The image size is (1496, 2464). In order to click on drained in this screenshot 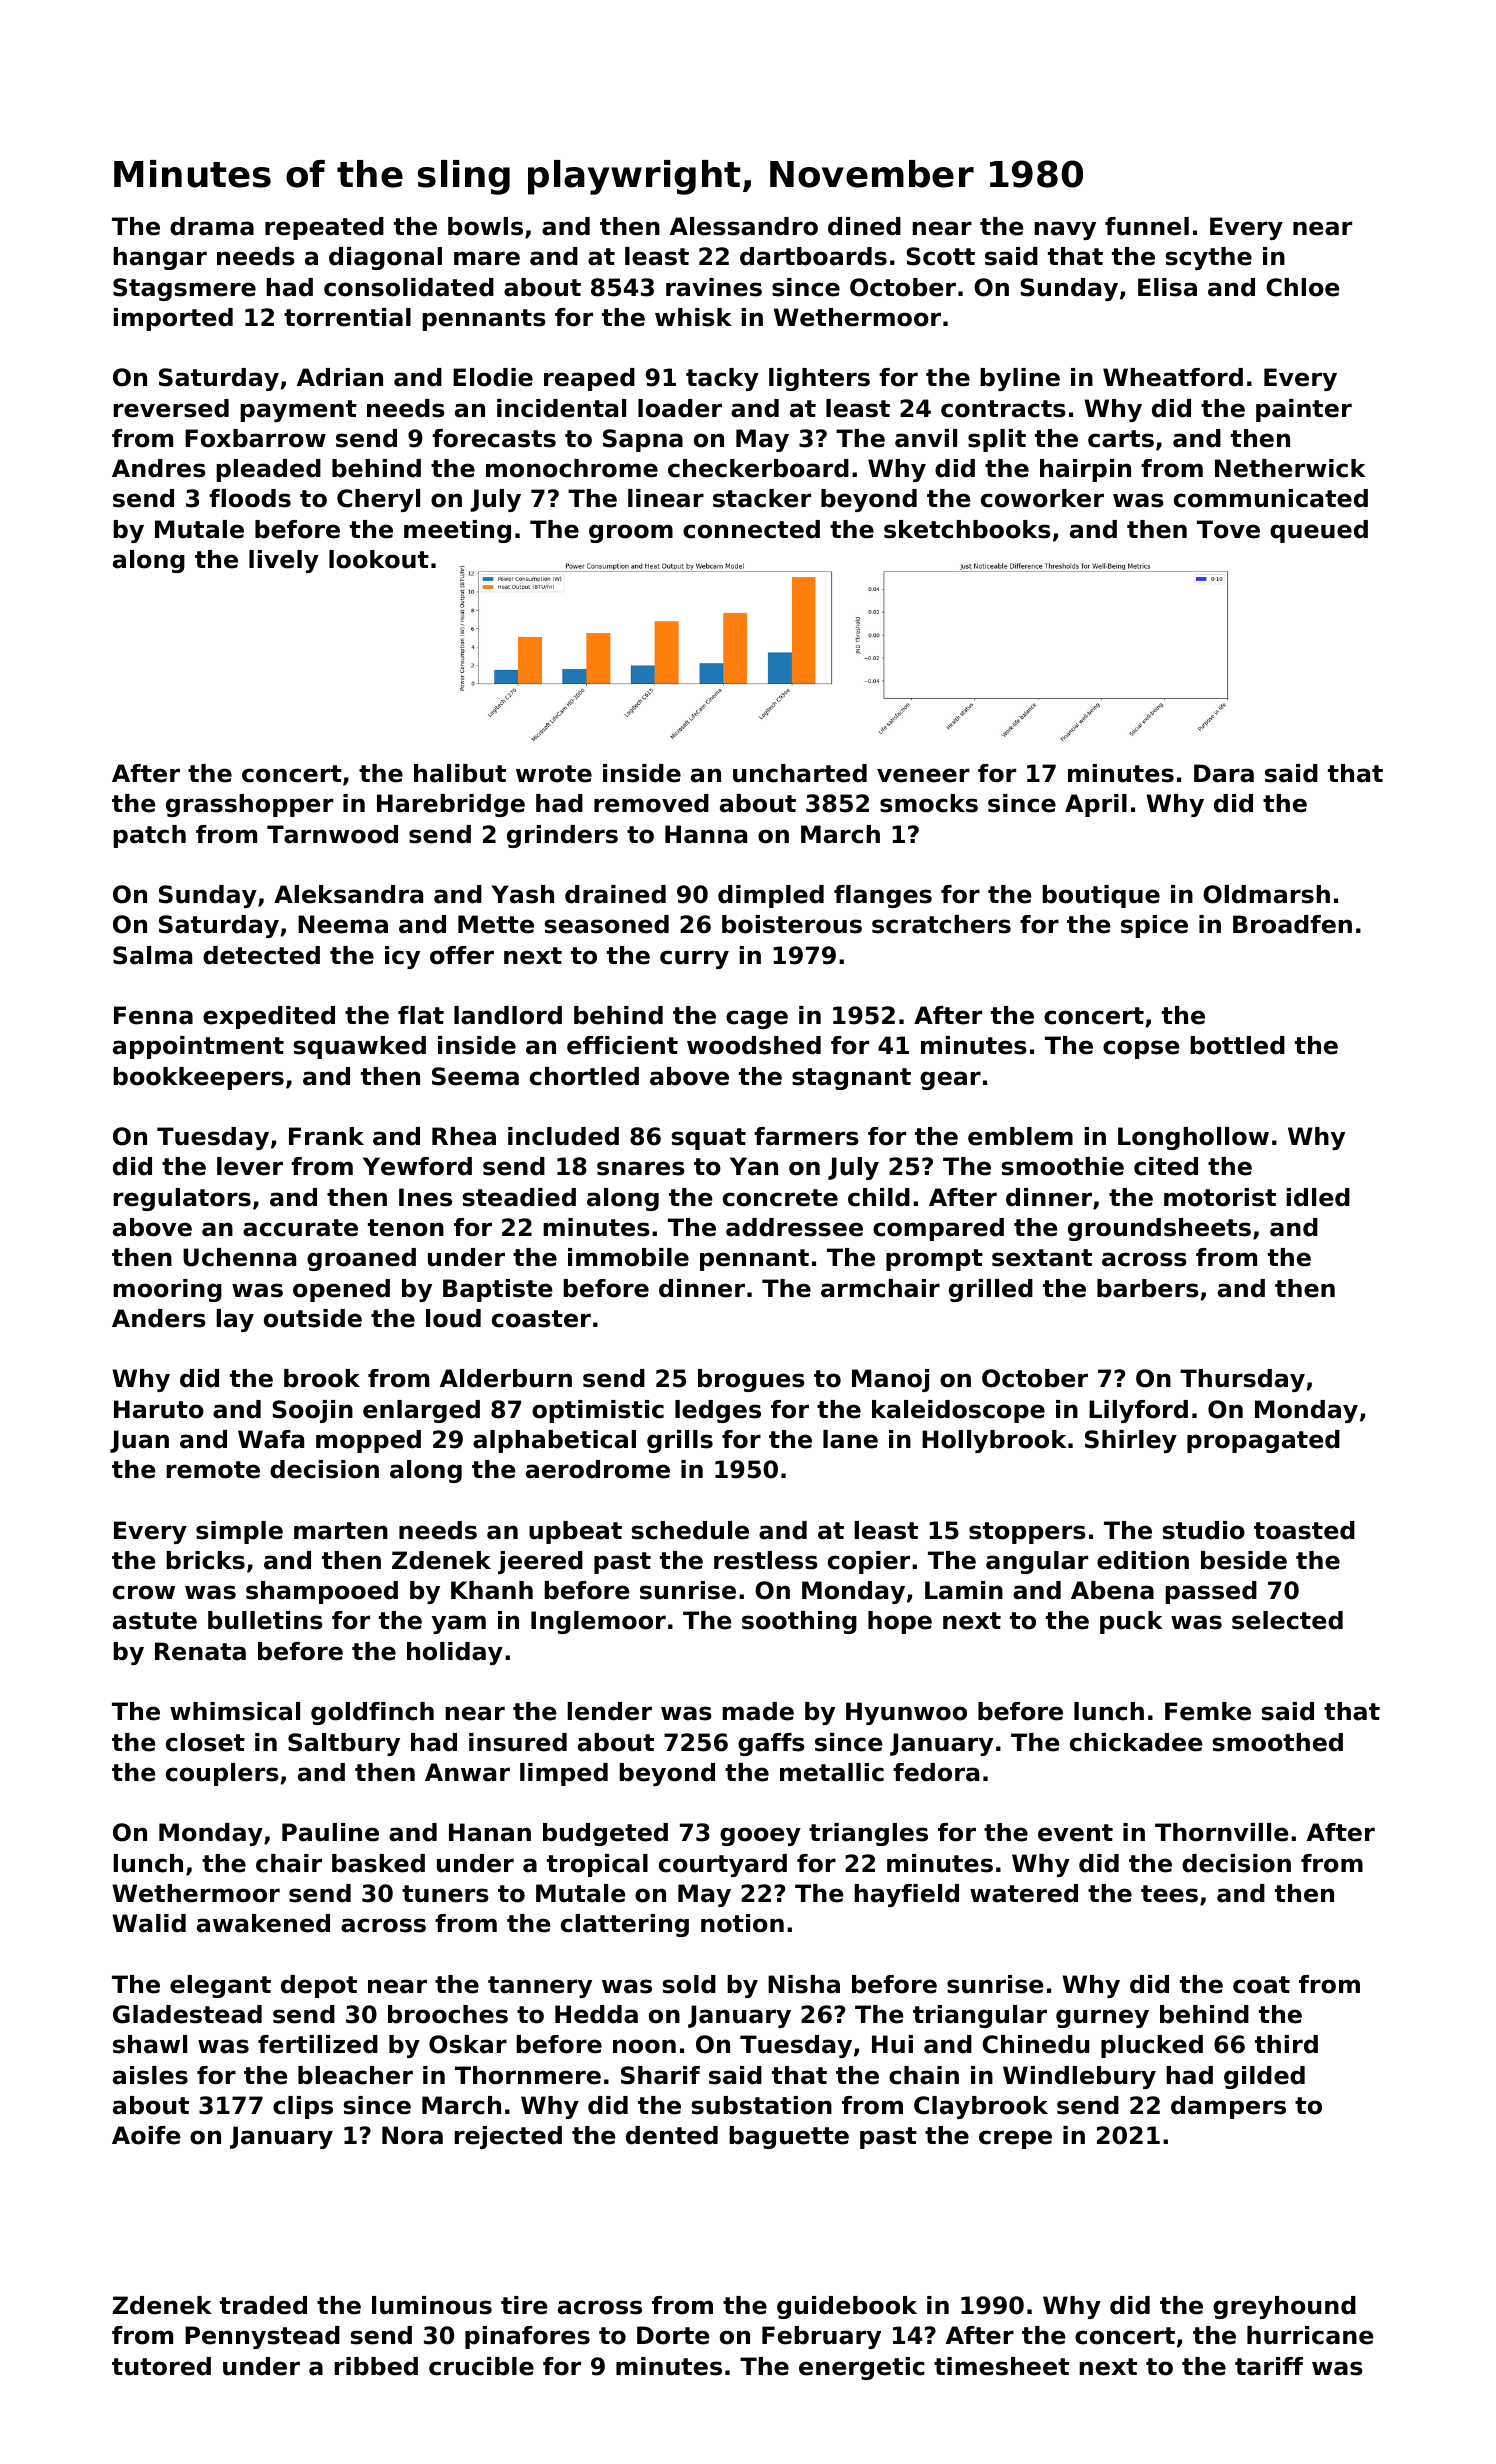, I will do `click(615, 894)`.
